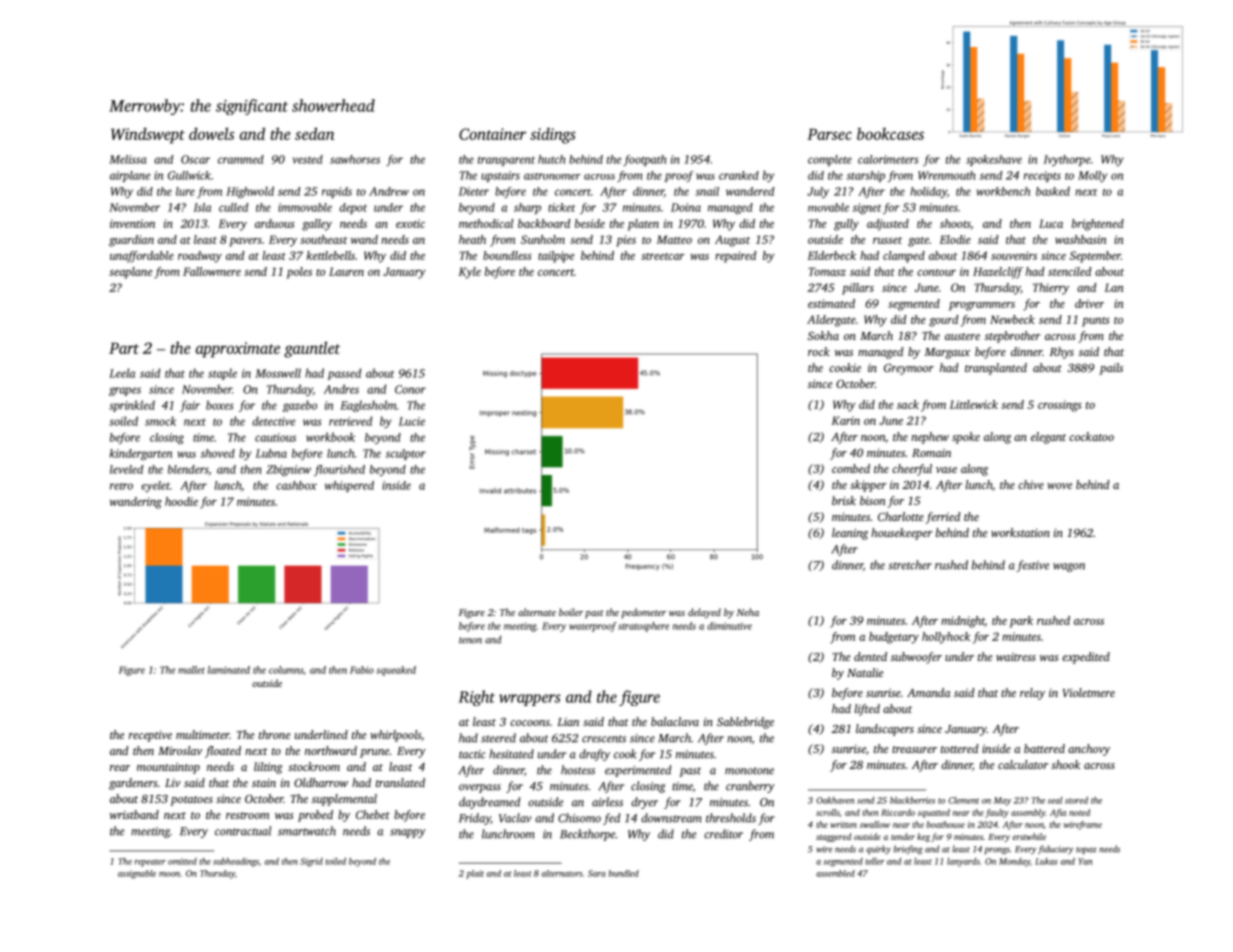 This document has height=952, width=1233. Describe the element at coordinates (229, 670) in the document. I see `laminated` at that location.
